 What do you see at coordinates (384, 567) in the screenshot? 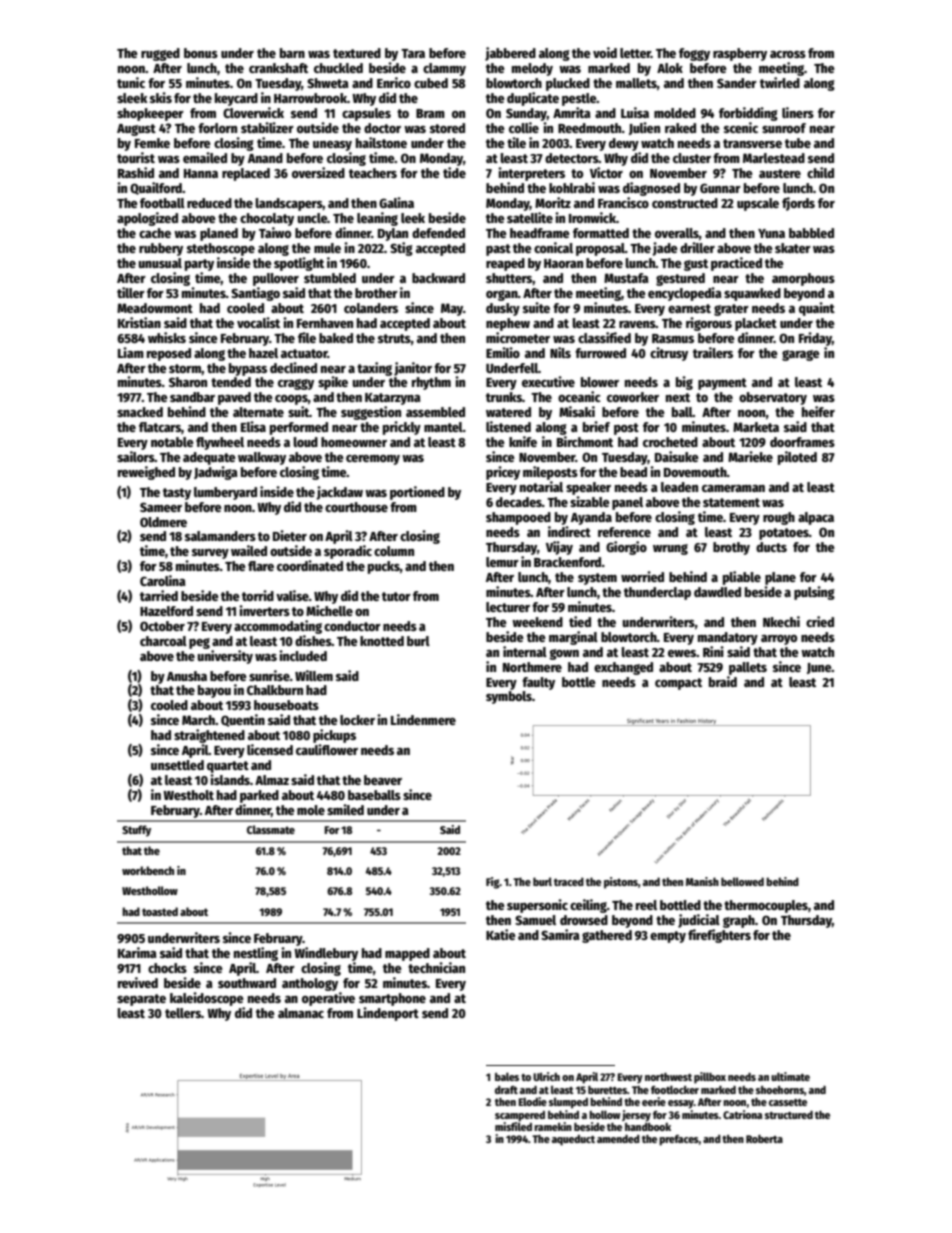
I see `pucks` at bounding box center [384, 567].
